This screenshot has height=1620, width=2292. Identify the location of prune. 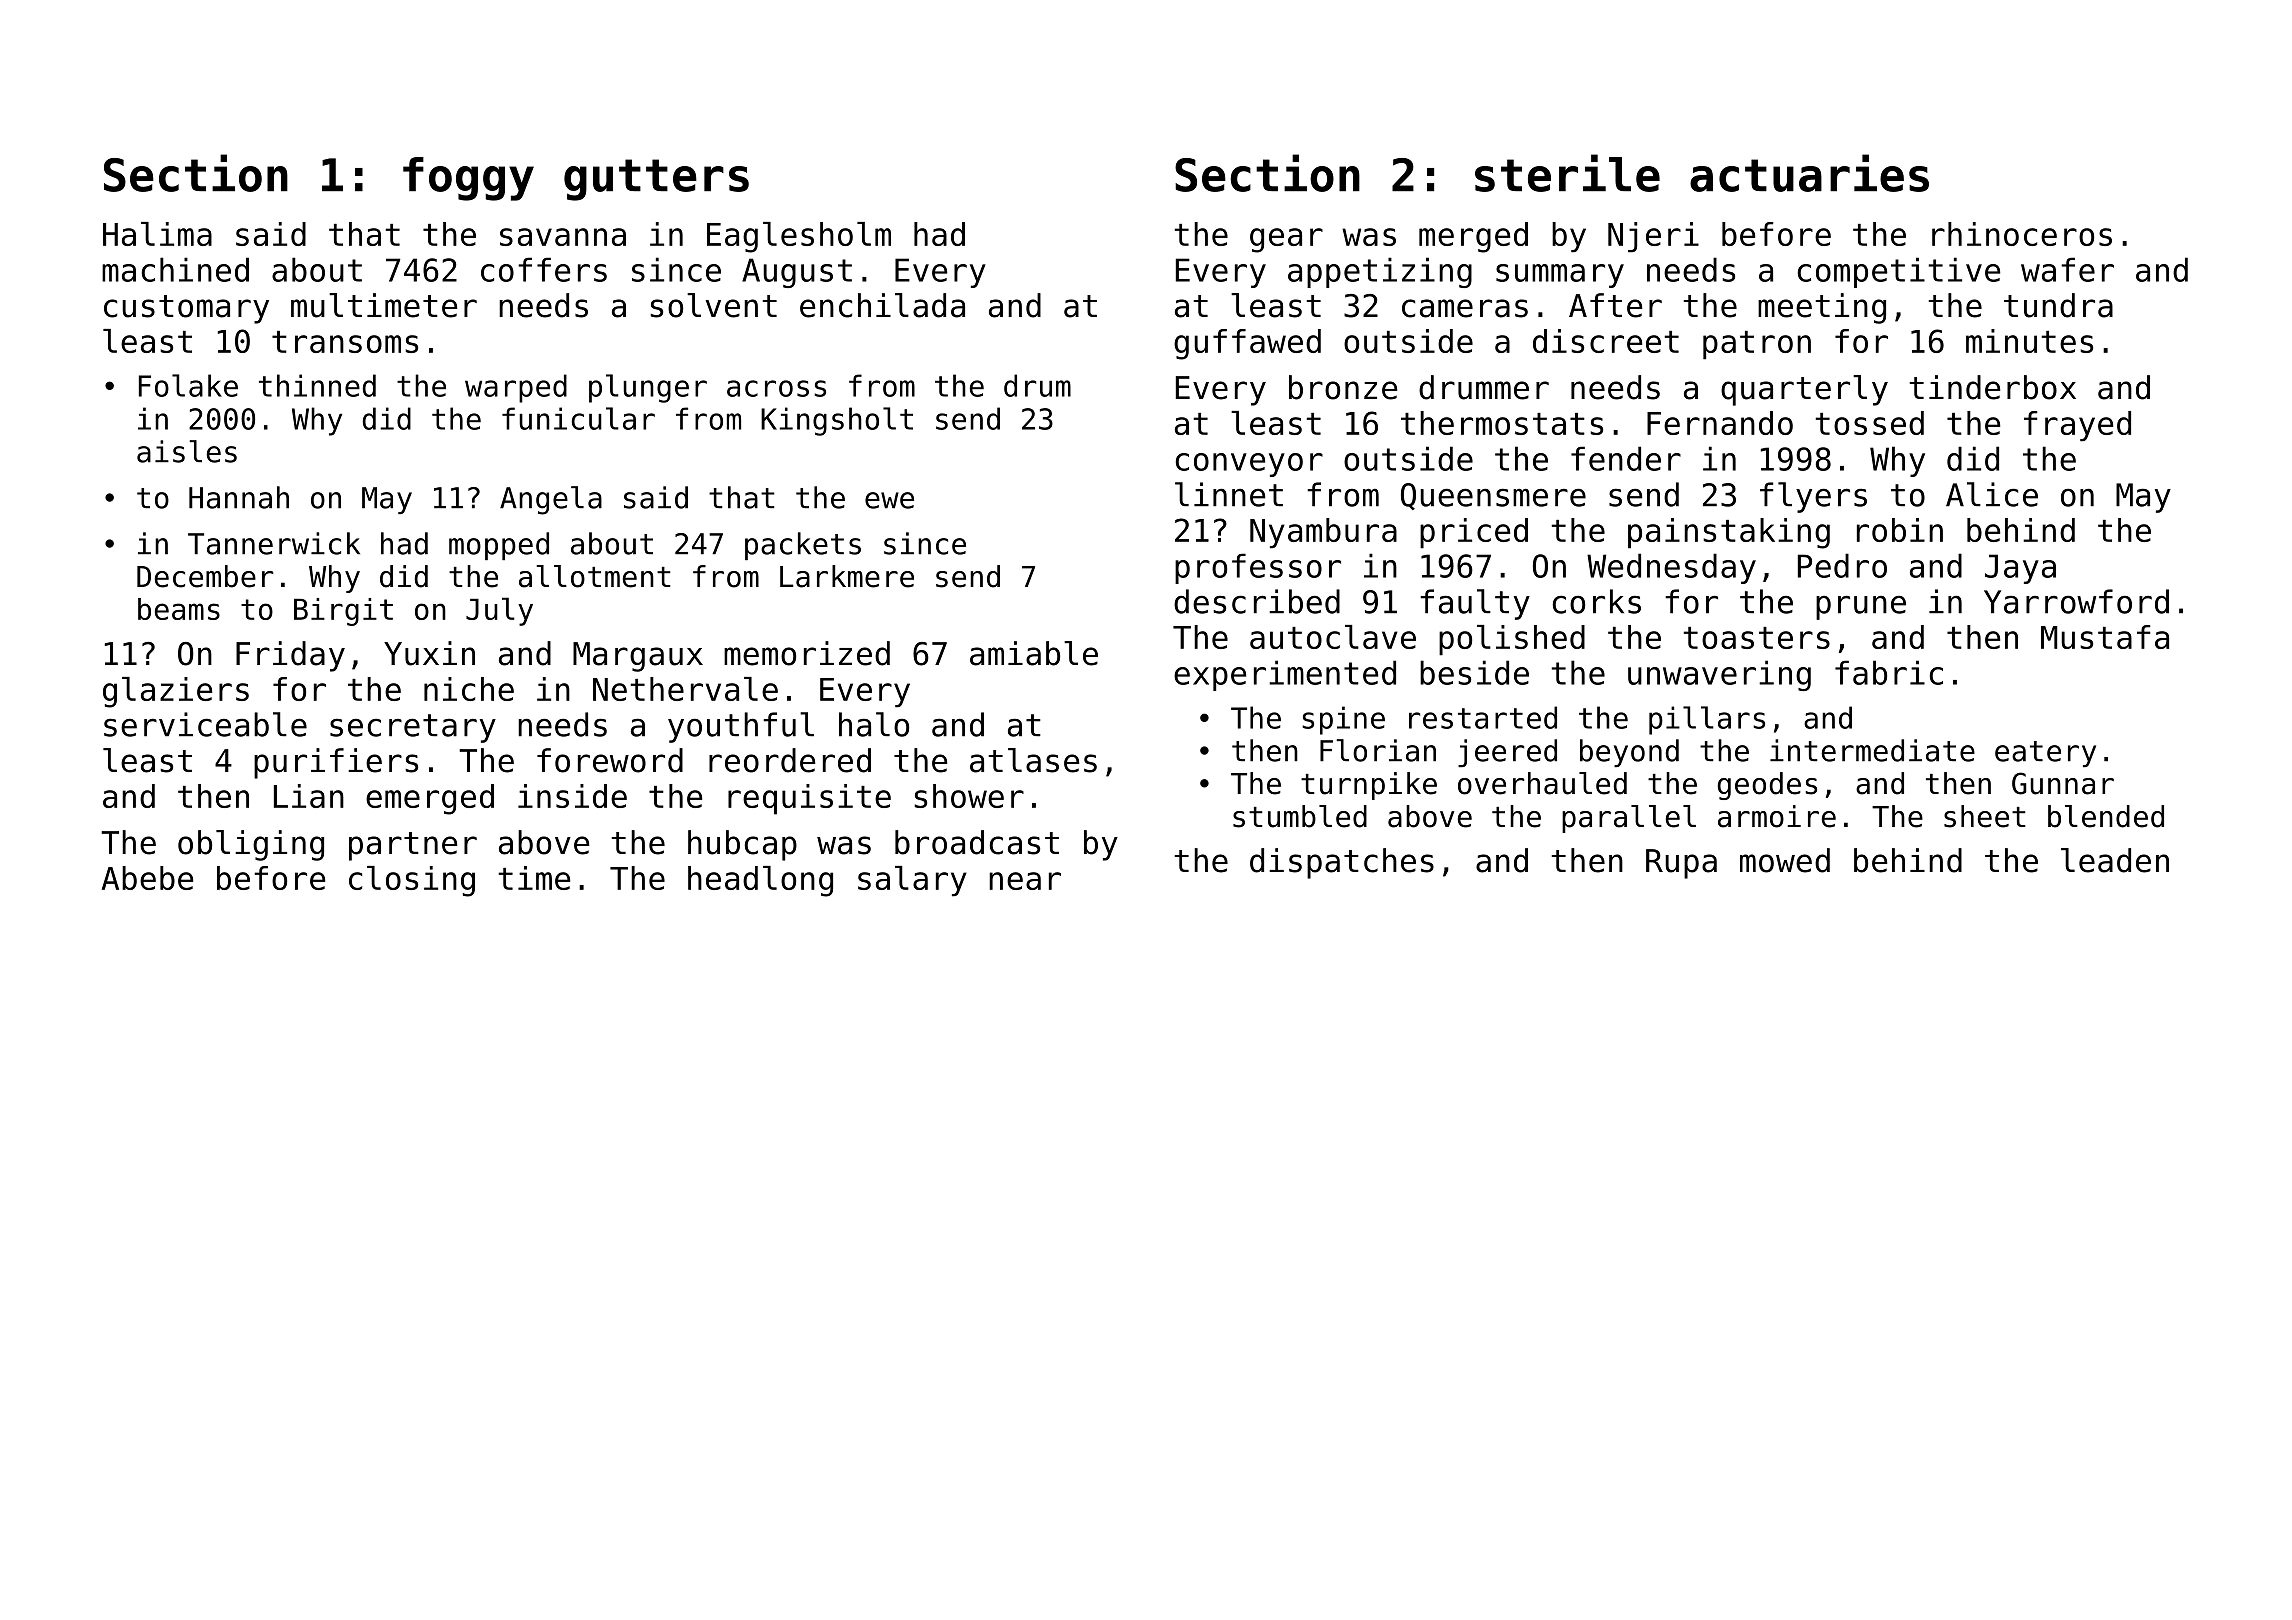
(1861, 607).
